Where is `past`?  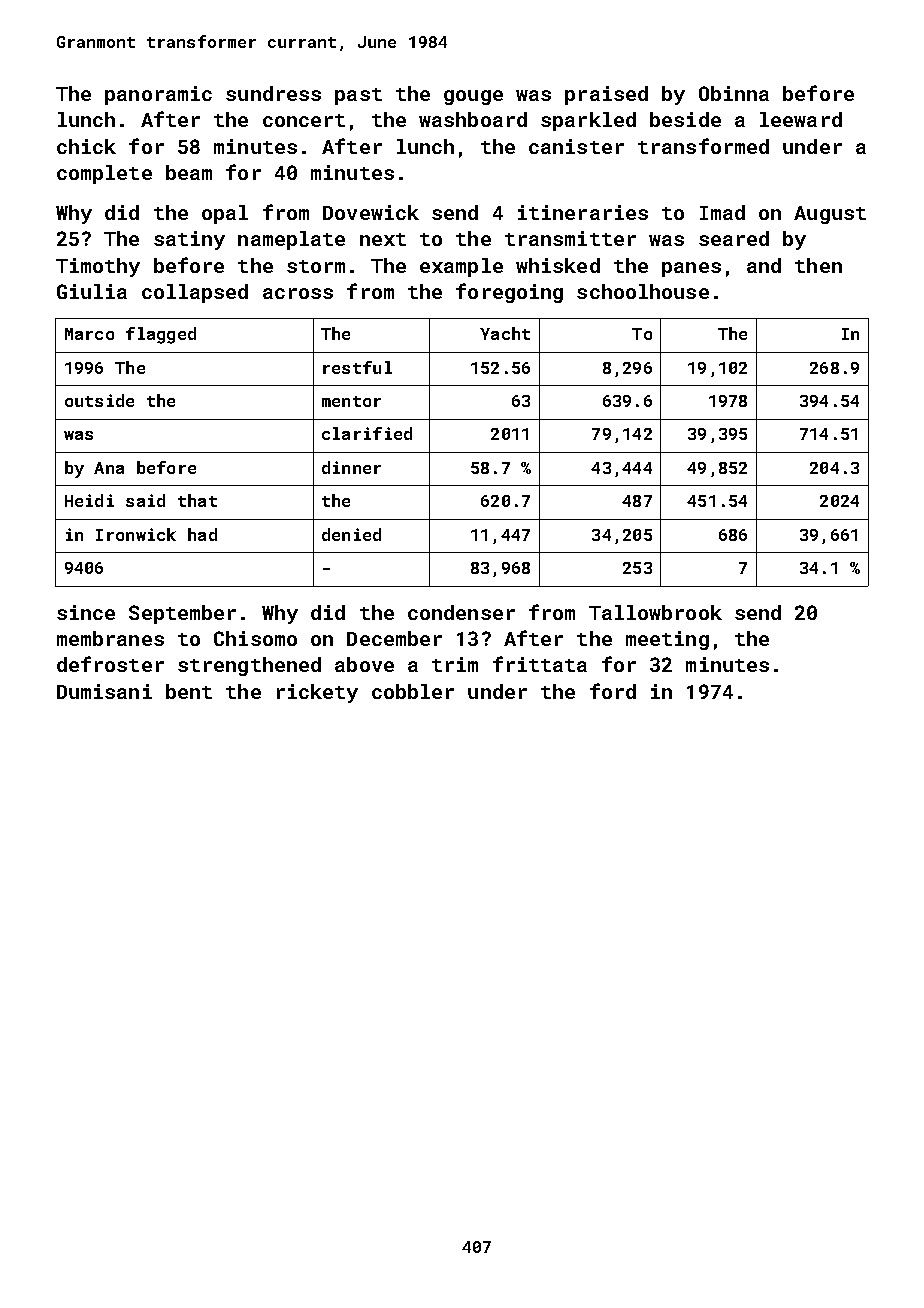
past is located at coordinates (358, 96).
